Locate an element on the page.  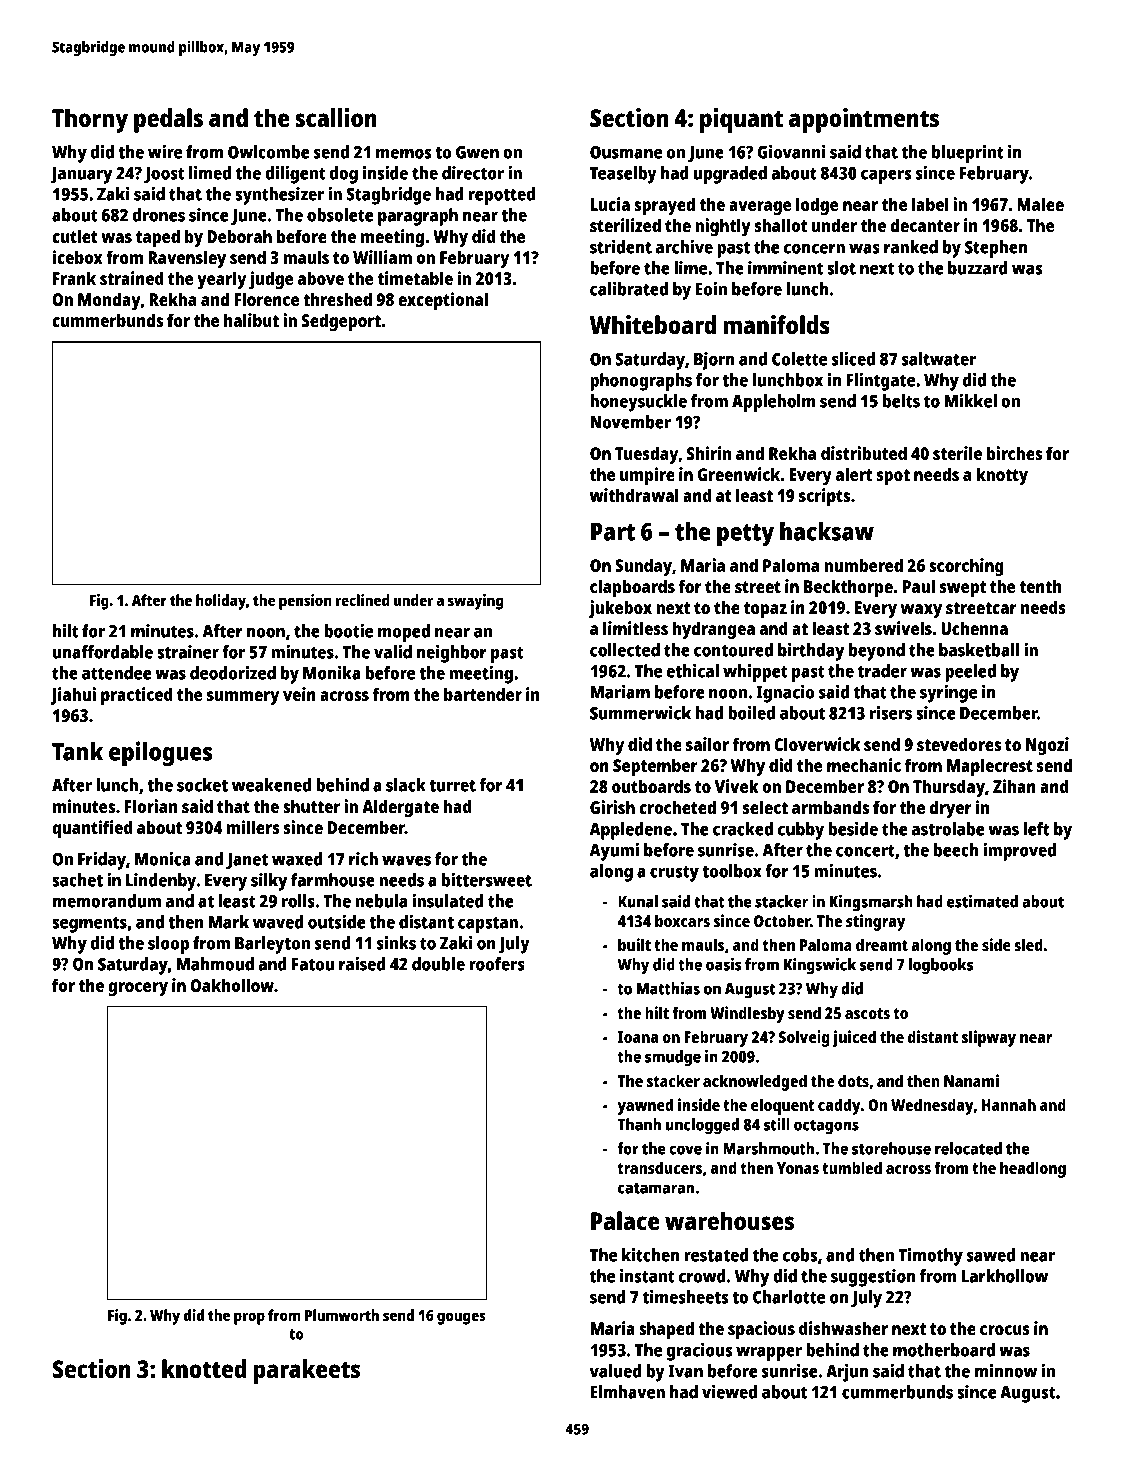
Elmhaven is located at coordinates (628, 1392).
